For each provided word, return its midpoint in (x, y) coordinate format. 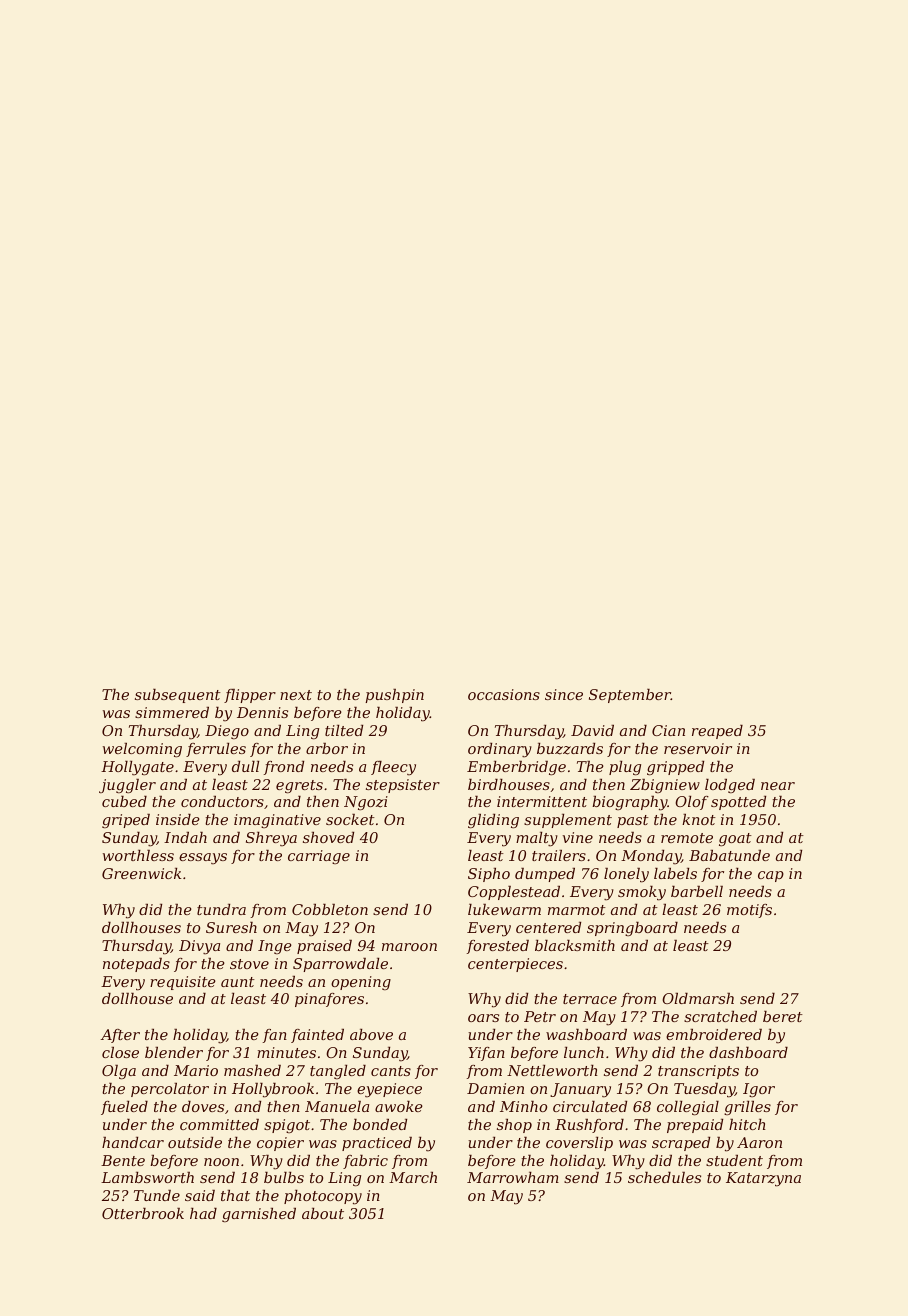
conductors (222, 801)
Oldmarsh (698, 998)
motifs (749, 911)
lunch (584, 1052)
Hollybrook (273, 1090)
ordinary (500, 750)
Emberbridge (516, 768)
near (778, 786)
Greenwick (141, 873)
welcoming (142, 750)
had (203, 1213)
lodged (730, 786)
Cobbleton (330, 909)
